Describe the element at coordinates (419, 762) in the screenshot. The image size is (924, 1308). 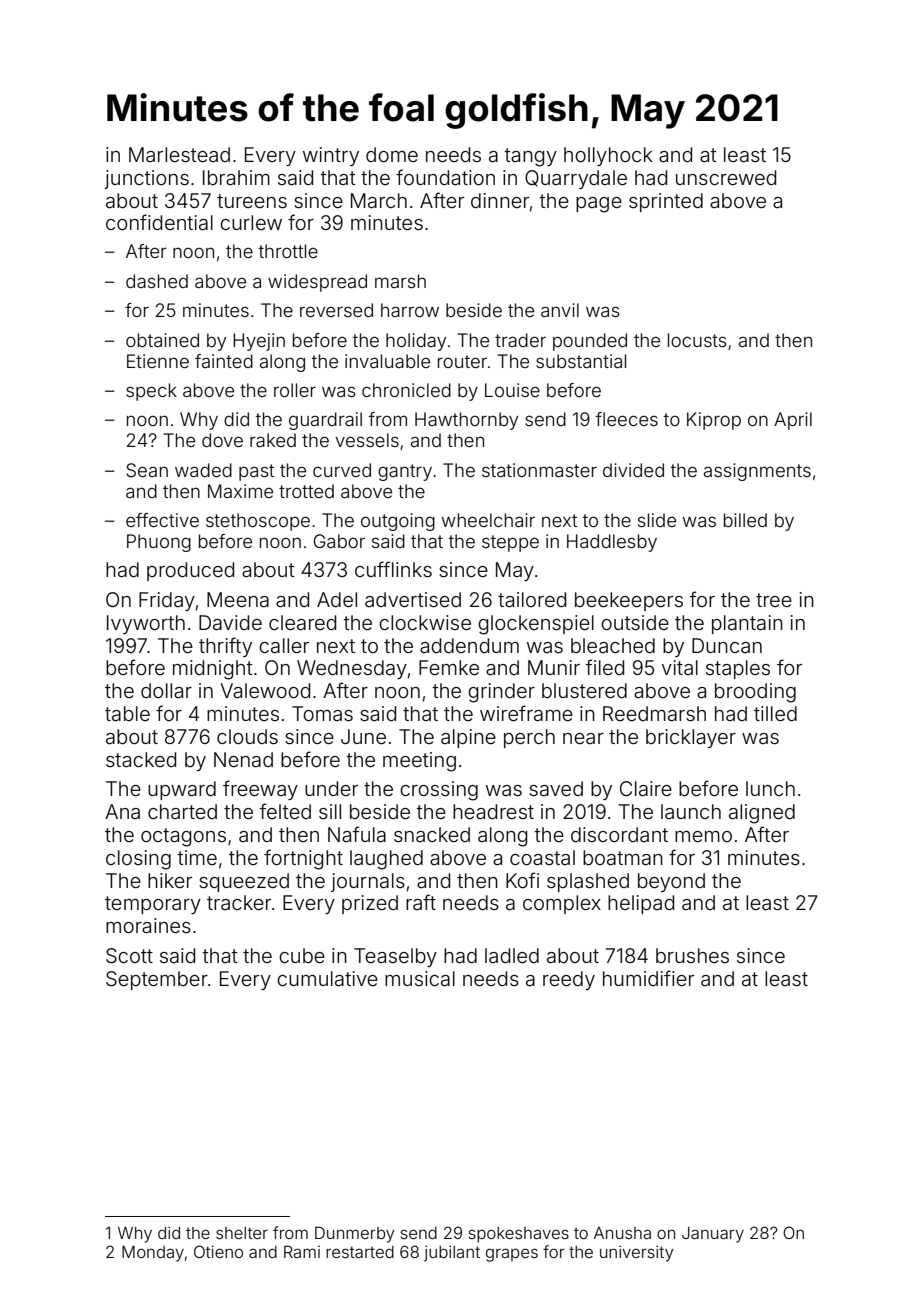
I see `meeting` at that location.
